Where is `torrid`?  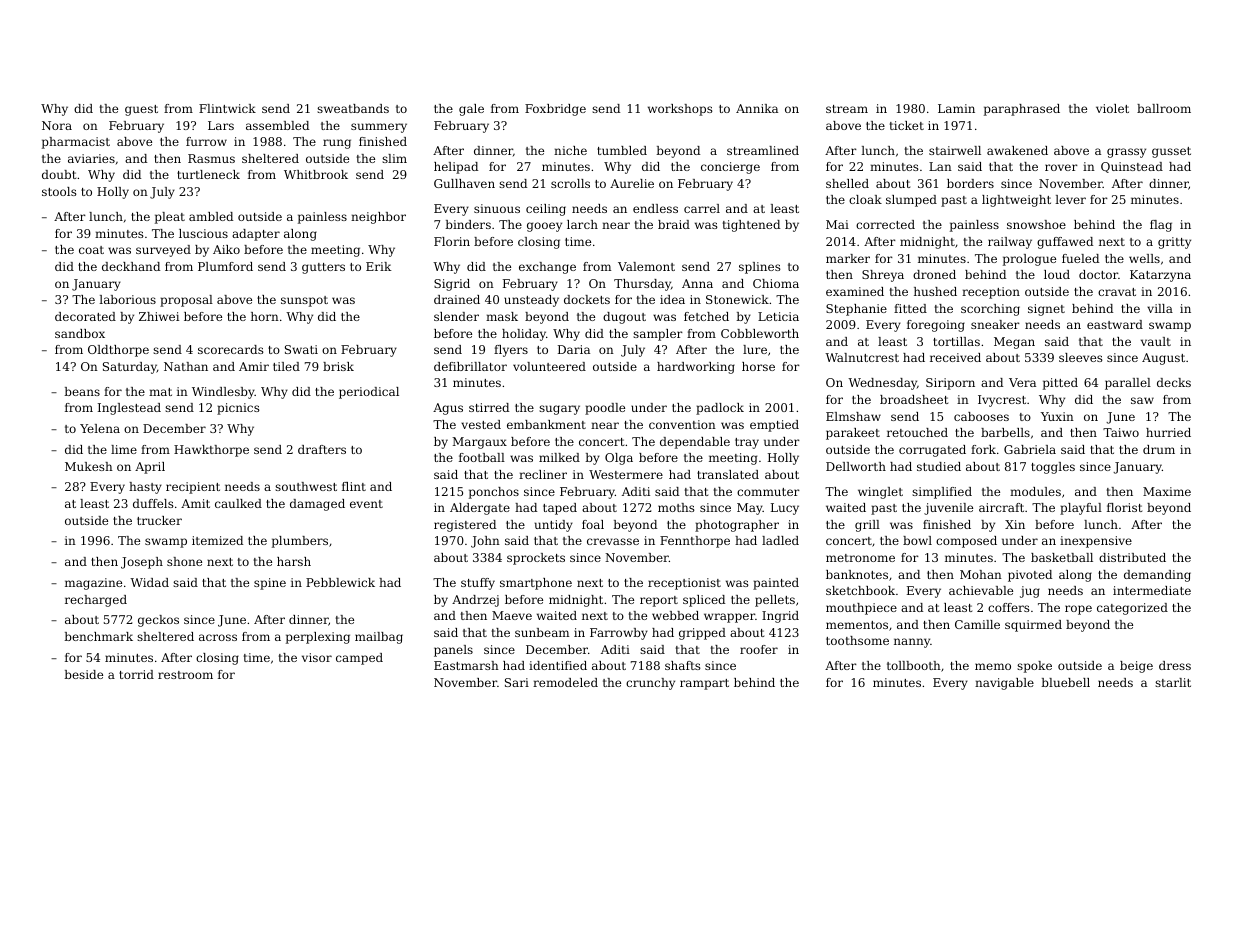
torrid is located at coordinates (136, 674).
